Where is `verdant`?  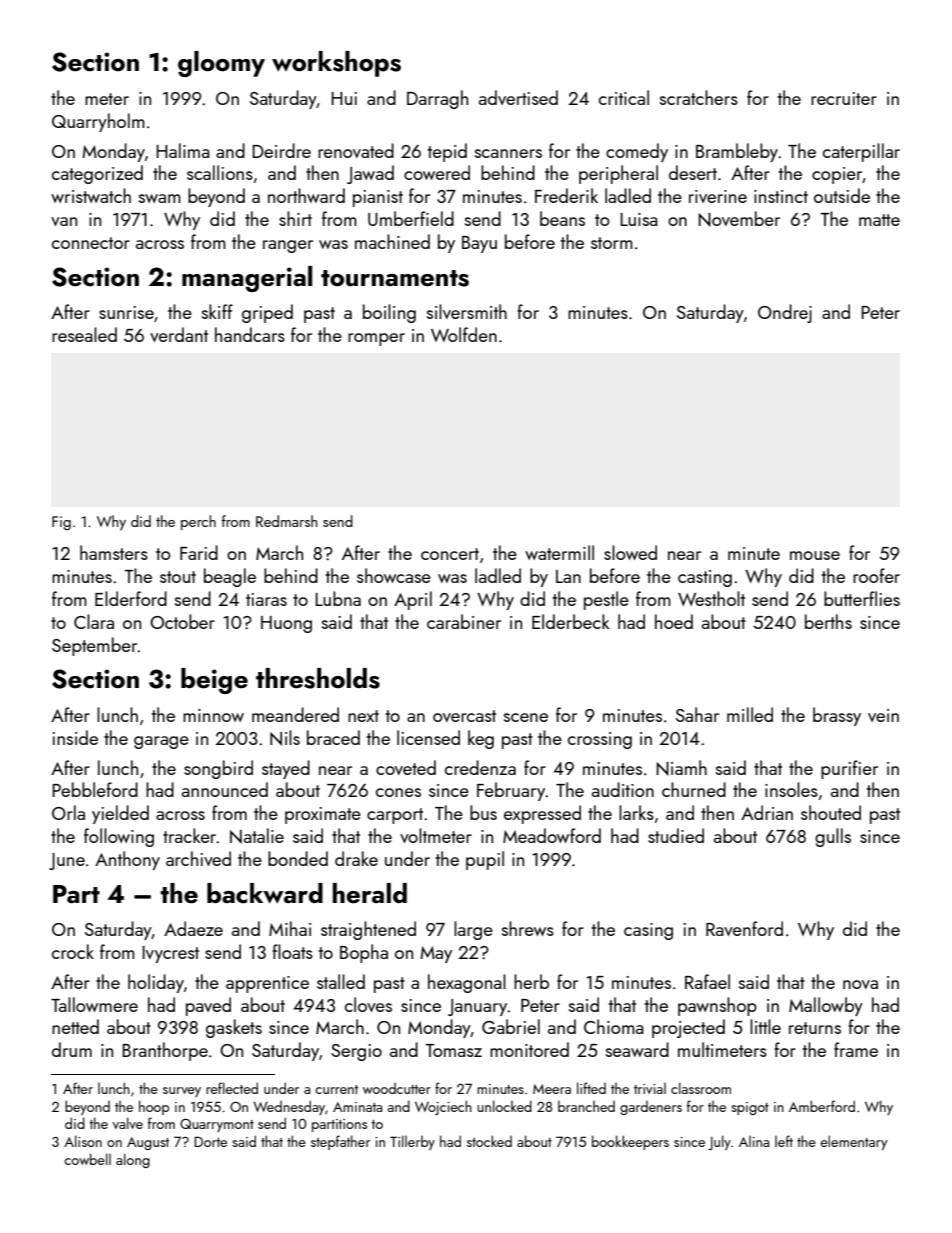
verdant is located at coordinates (179, 334).
